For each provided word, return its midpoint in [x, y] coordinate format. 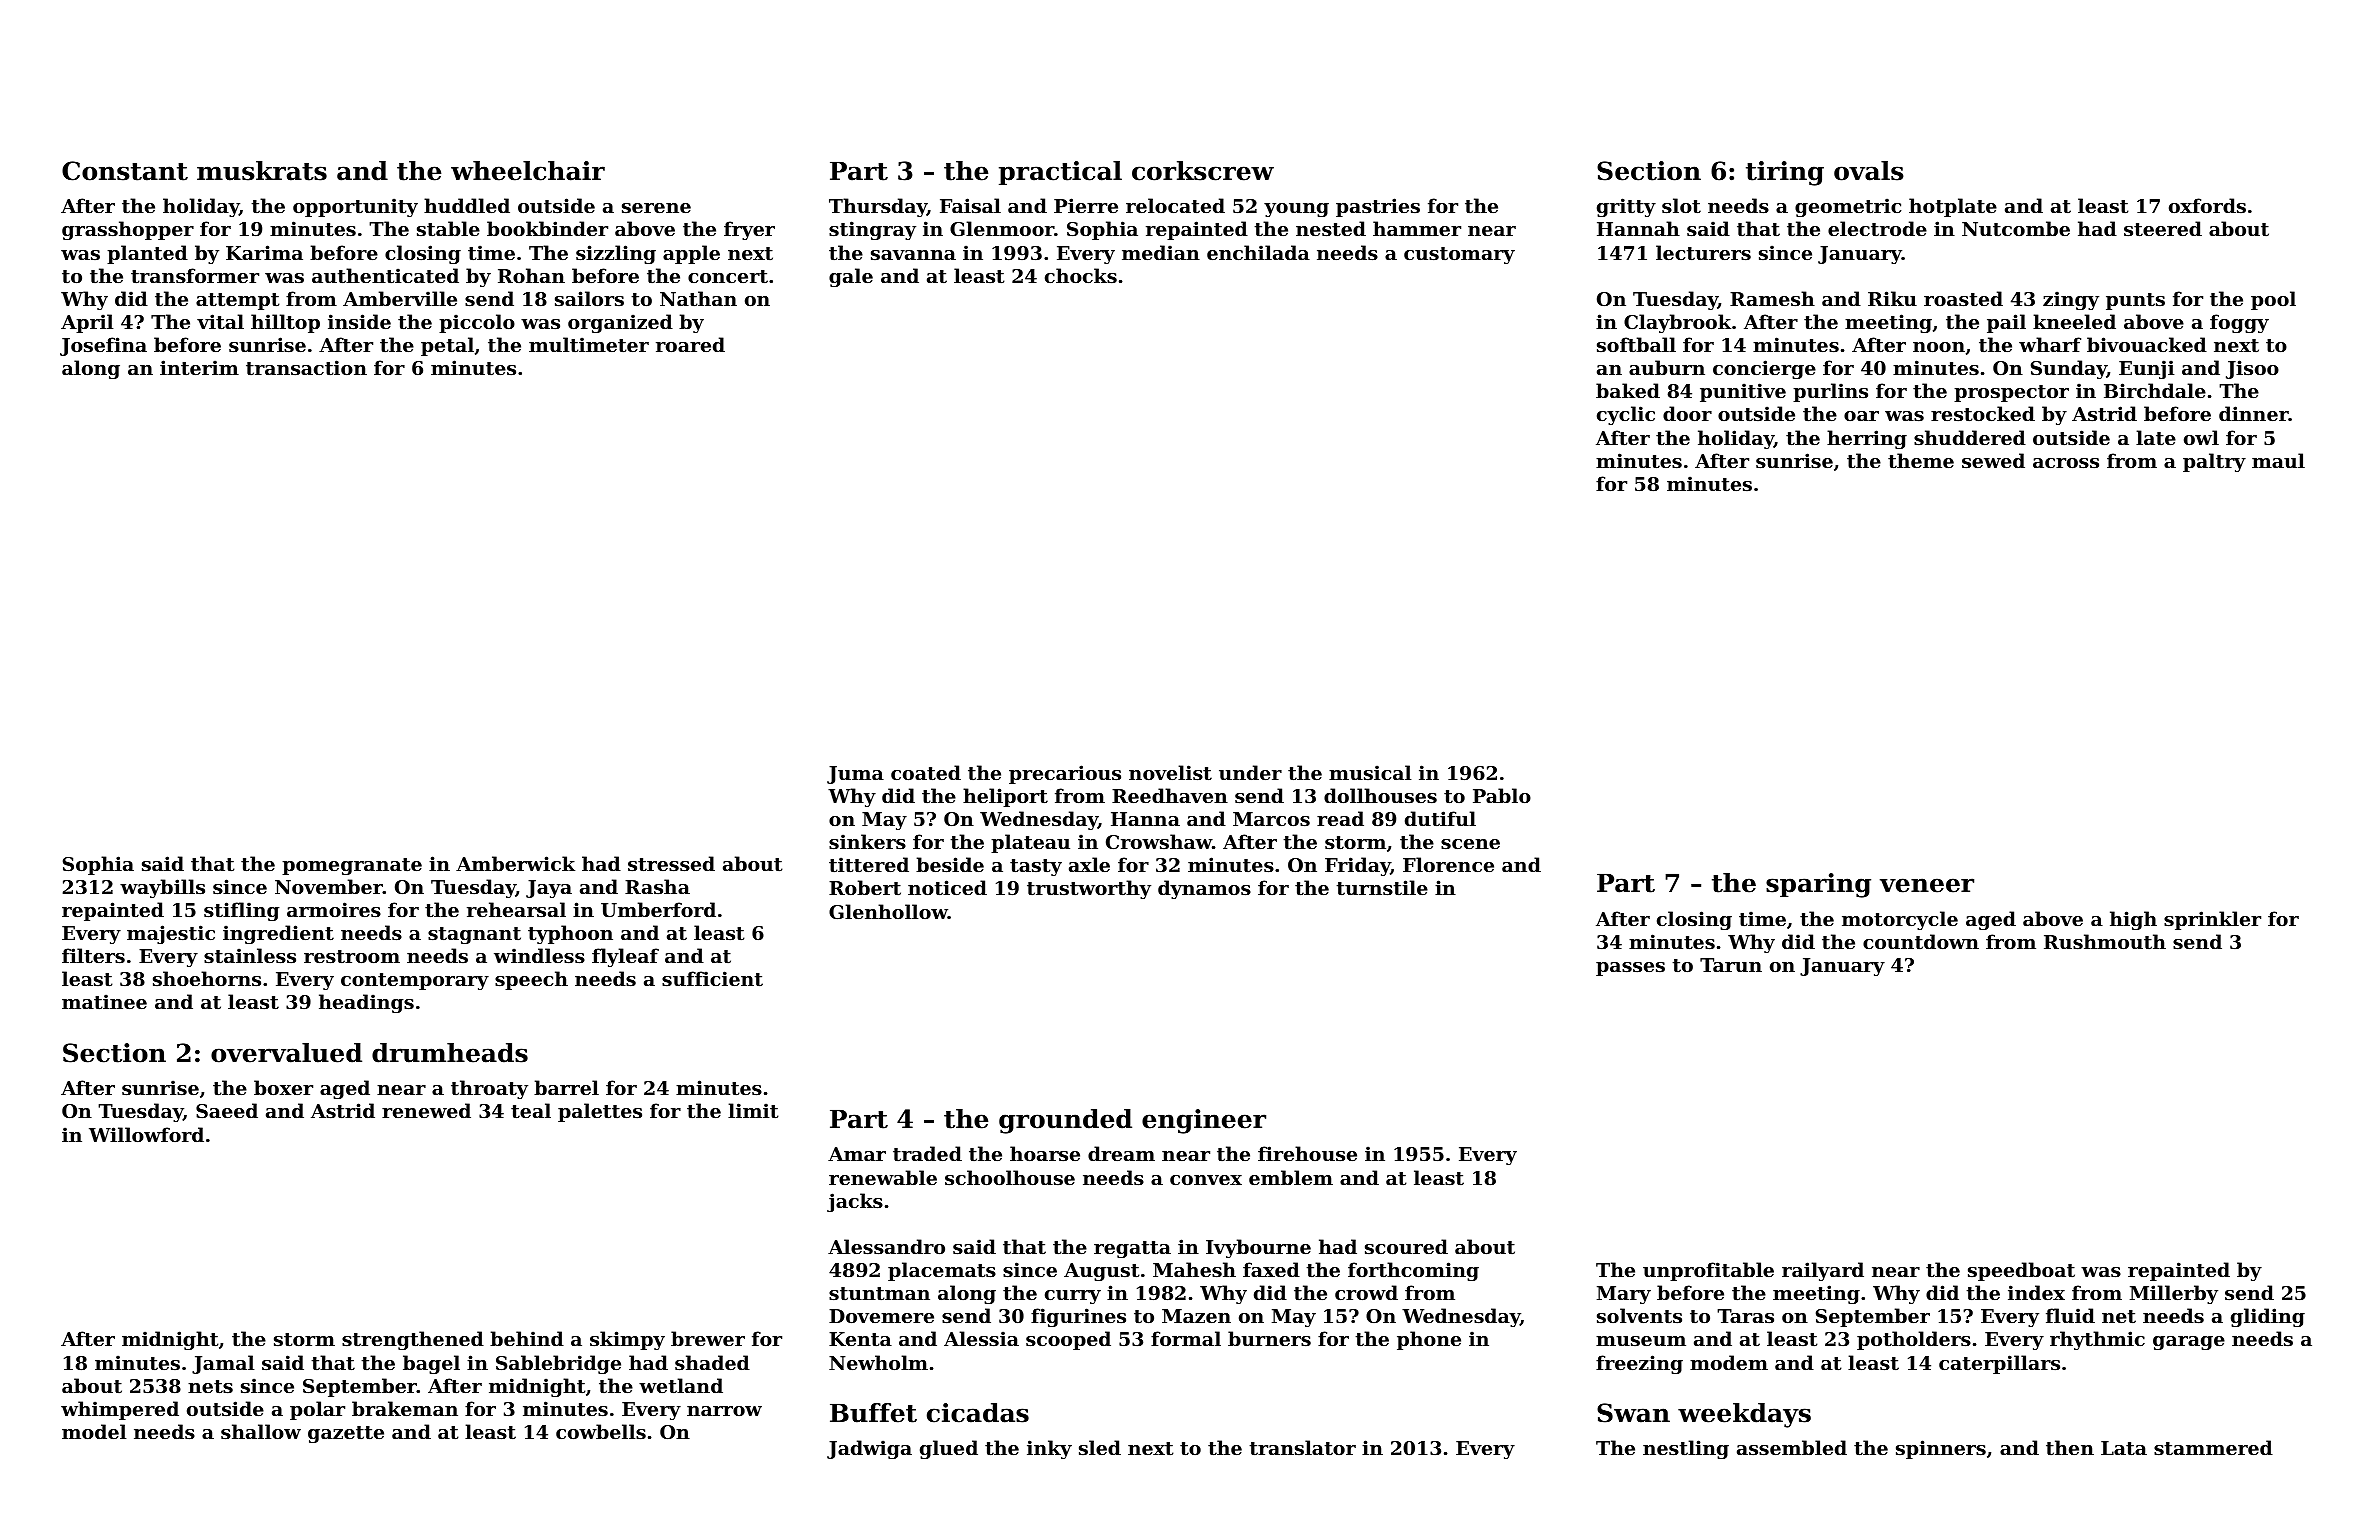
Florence [1448, 864]
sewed [1993, 461]
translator [1302, 1448]
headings [366, 1003]
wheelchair [528, 171]
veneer [1927, 885]
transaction [306, 368]
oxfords [2207, 205]
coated [926, 773]
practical [1060, 173]
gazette [346, 1434]
